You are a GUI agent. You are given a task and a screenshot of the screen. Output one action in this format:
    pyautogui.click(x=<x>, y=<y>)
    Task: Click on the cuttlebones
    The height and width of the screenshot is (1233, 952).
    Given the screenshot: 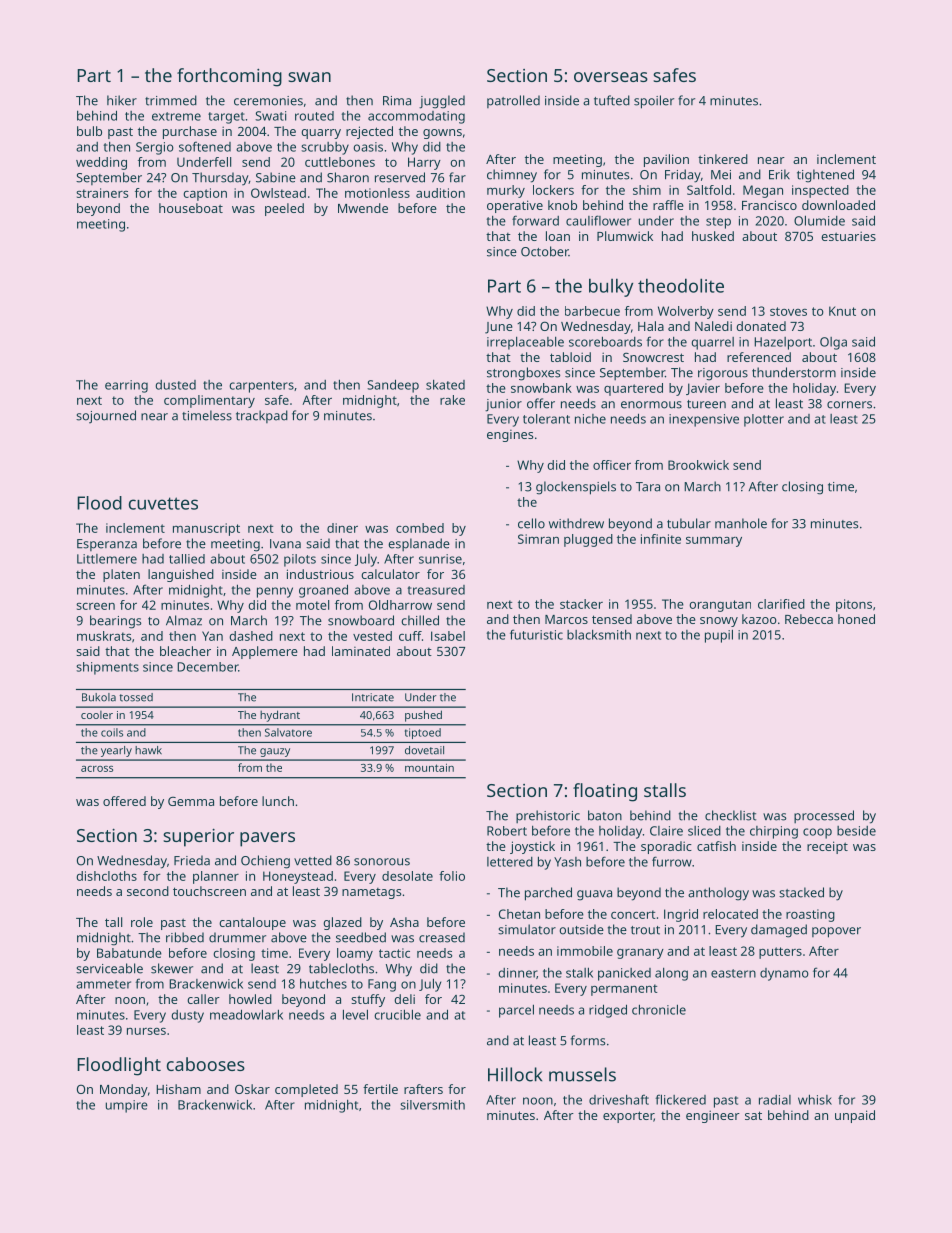 What is the action you would take?
    pyautogui.click(x=340, y=162)
